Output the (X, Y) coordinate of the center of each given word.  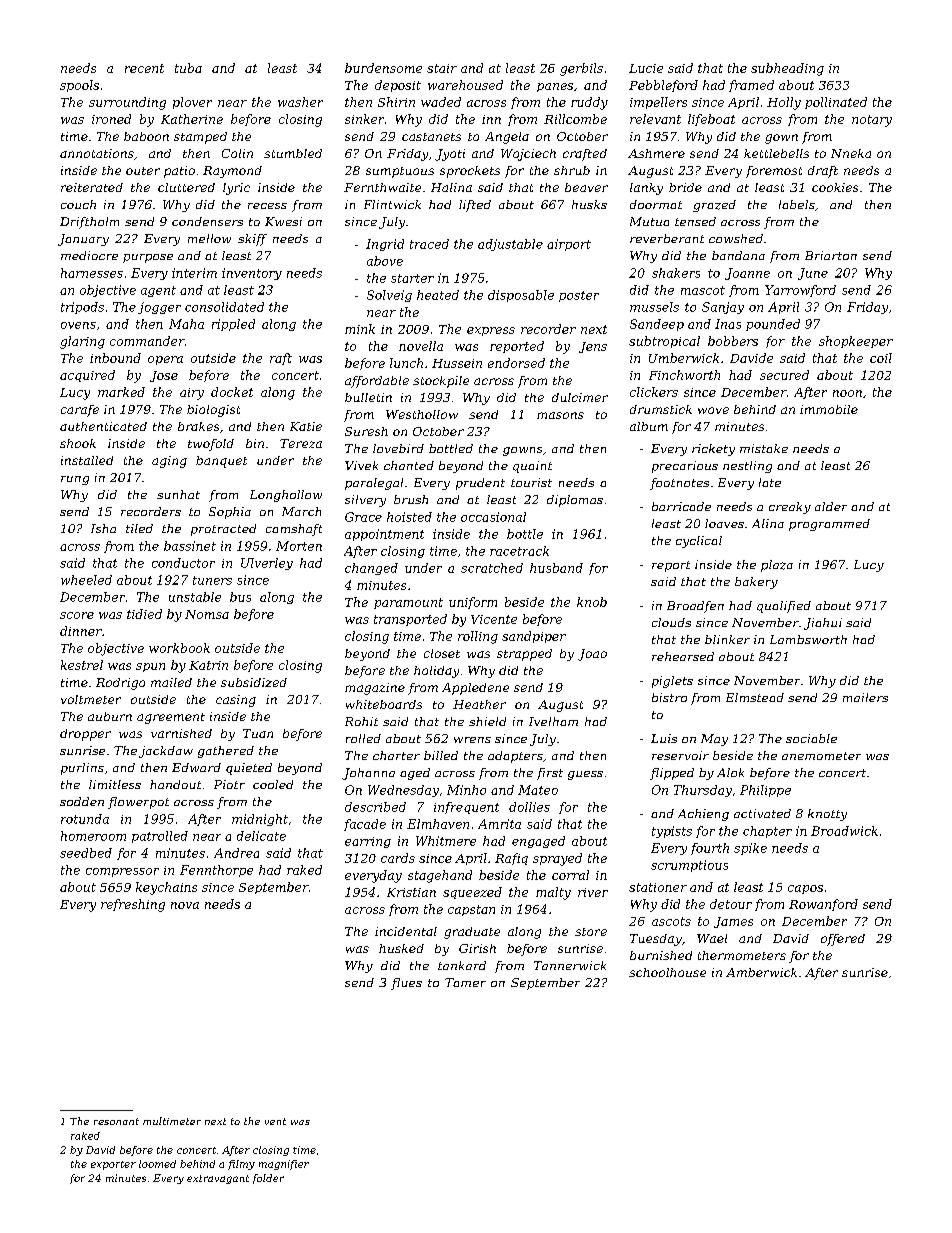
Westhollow (422, 414)
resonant (116, 1121)
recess (267, 206)
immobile (829, 409)
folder (268, 1179)
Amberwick (761, 972)
